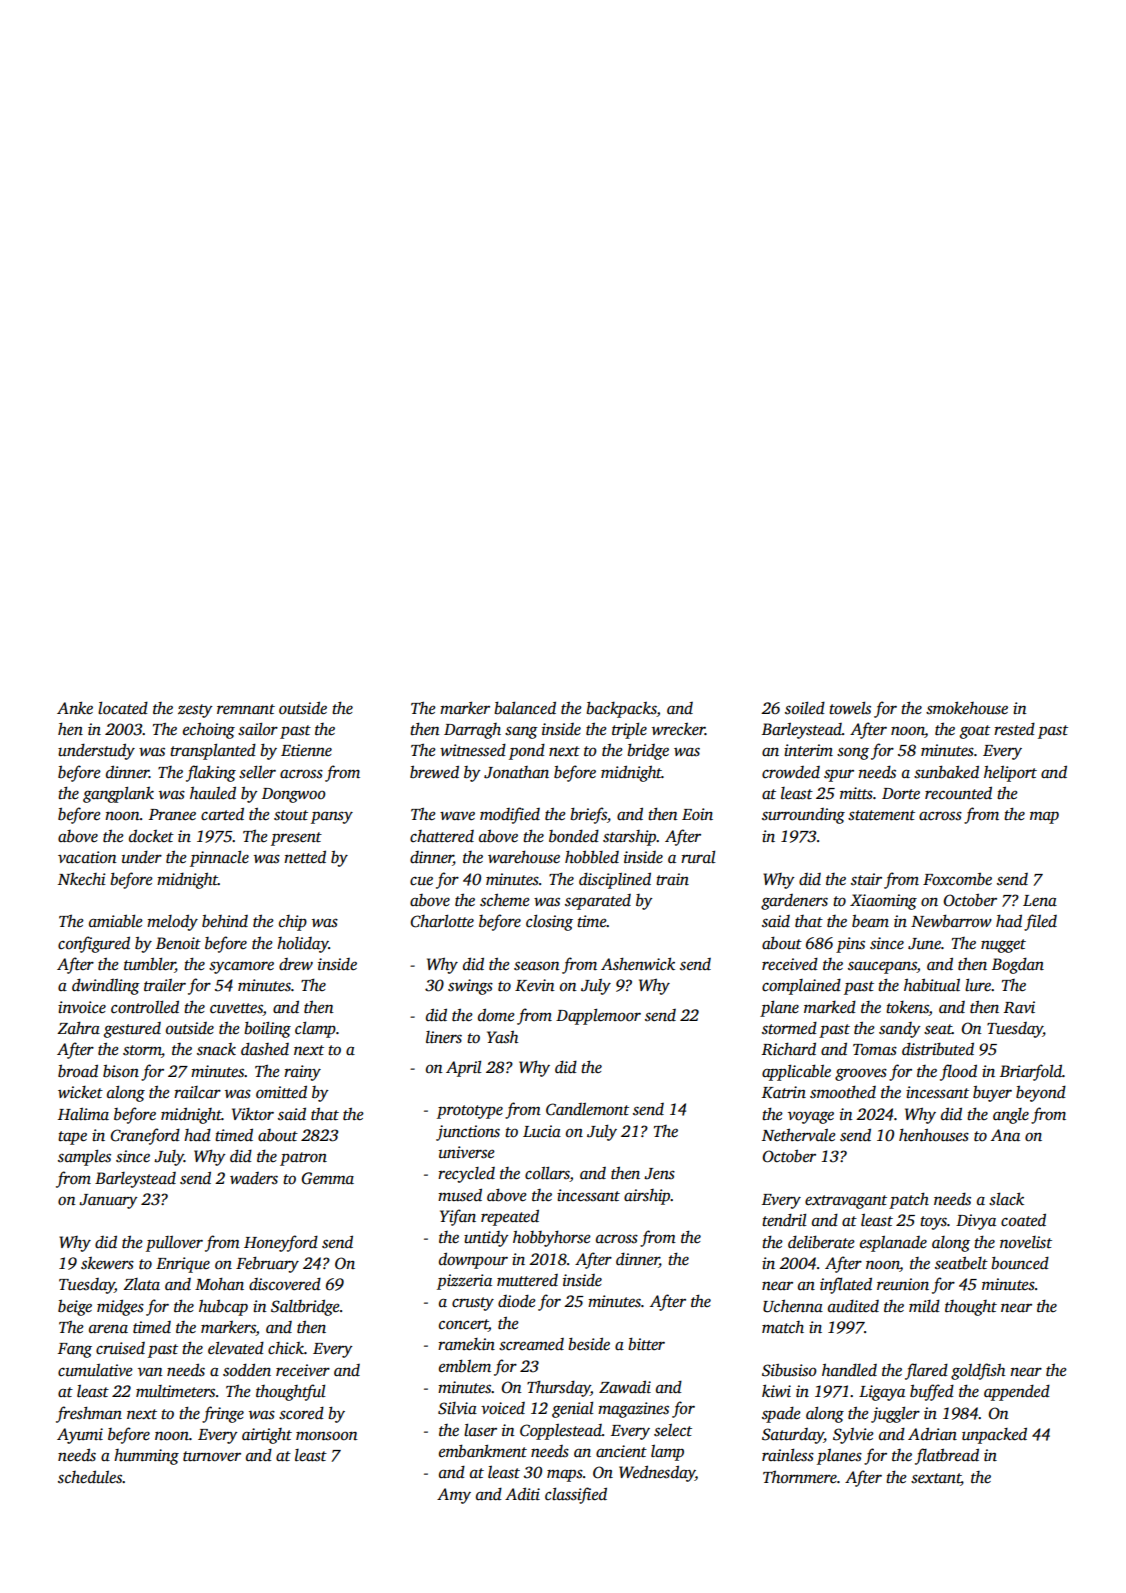 The width and height of the screenshot is (1126, 1593). What do you see at coordinates (659, 1174) in the screenshot?
I see `Jens` at bounding box center [659, 1174].
